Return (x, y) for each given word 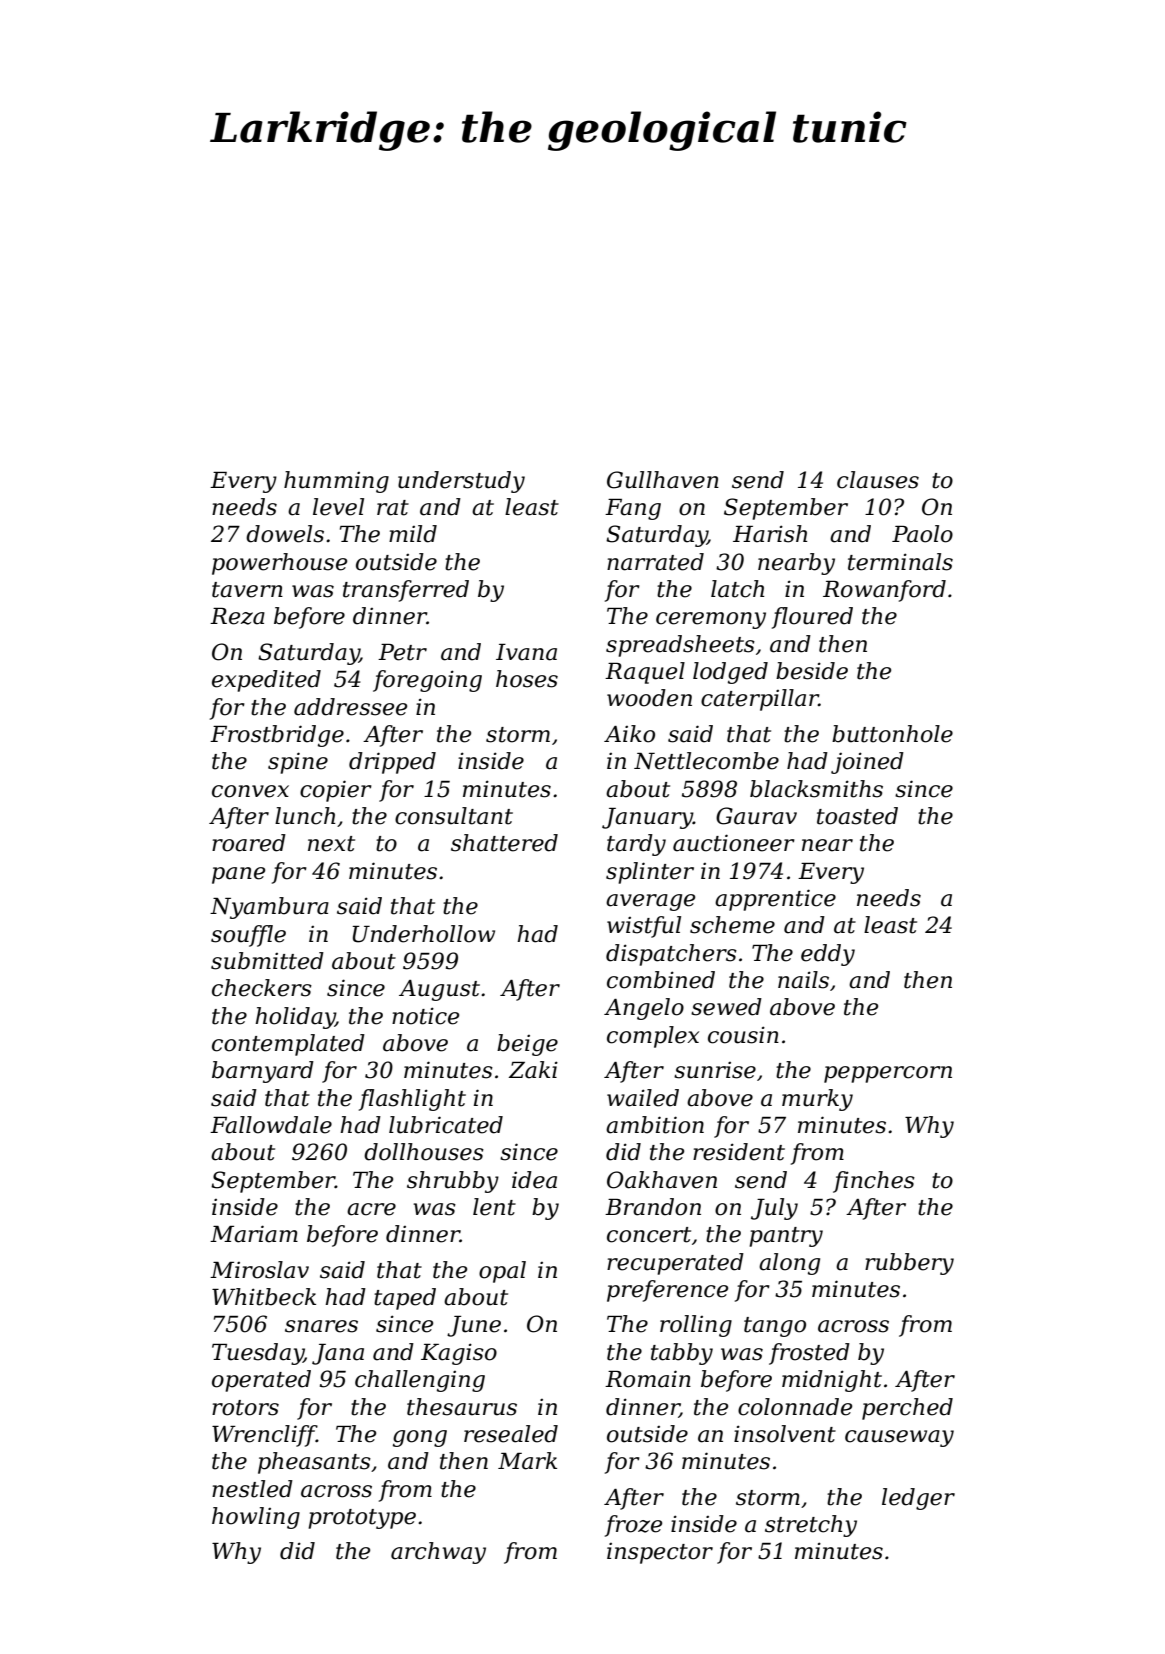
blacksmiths (816, 789)
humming (336, 482)
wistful (644, 927)
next (331, 844)
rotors (245, 1408)
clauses (878, 480)
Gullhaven (663, 480)
